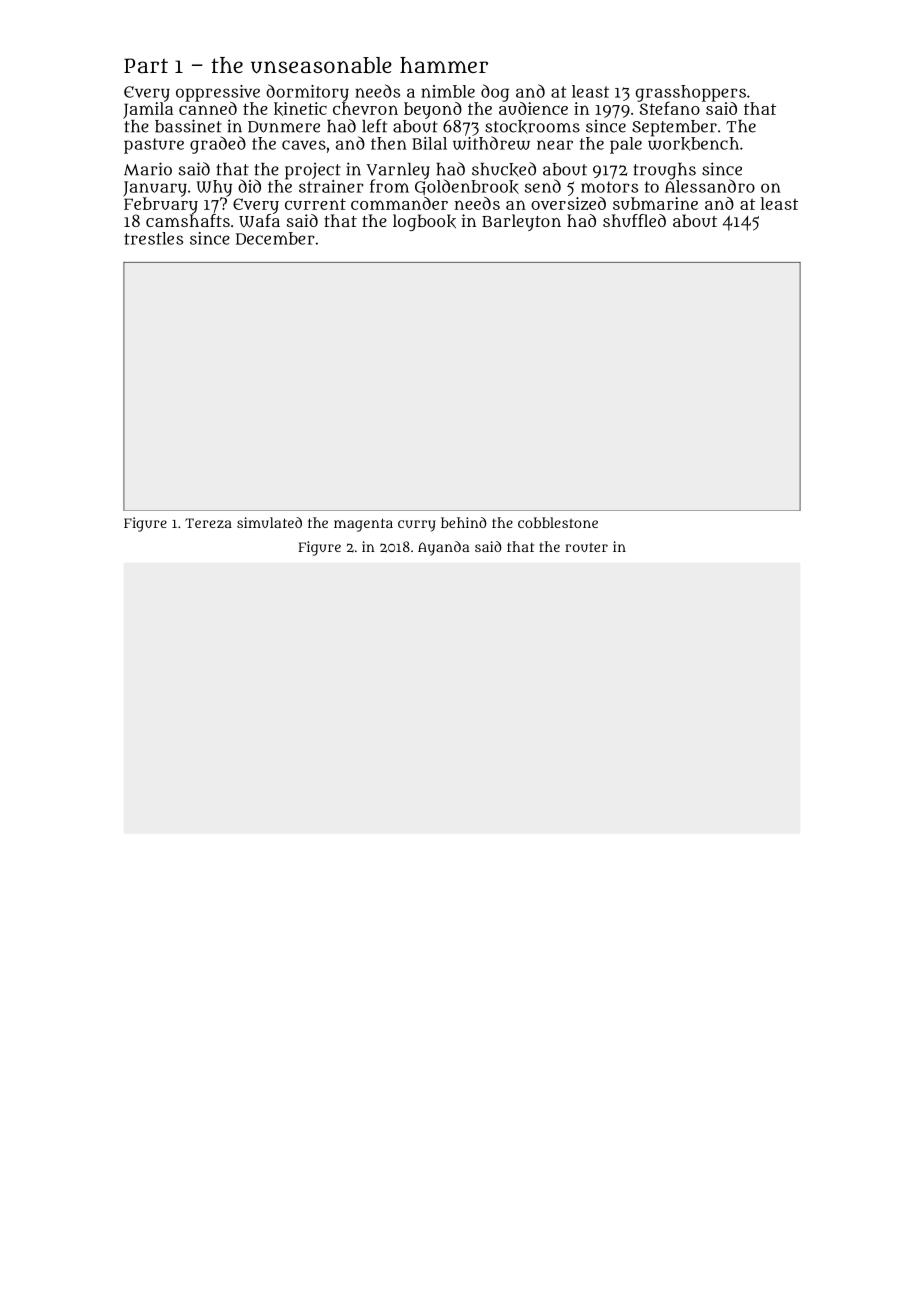 The width and height of the screenshot is (924, 1308). Describe the element at coordinates (444, 65) in the screenshot. I see `hammer` at that location.
